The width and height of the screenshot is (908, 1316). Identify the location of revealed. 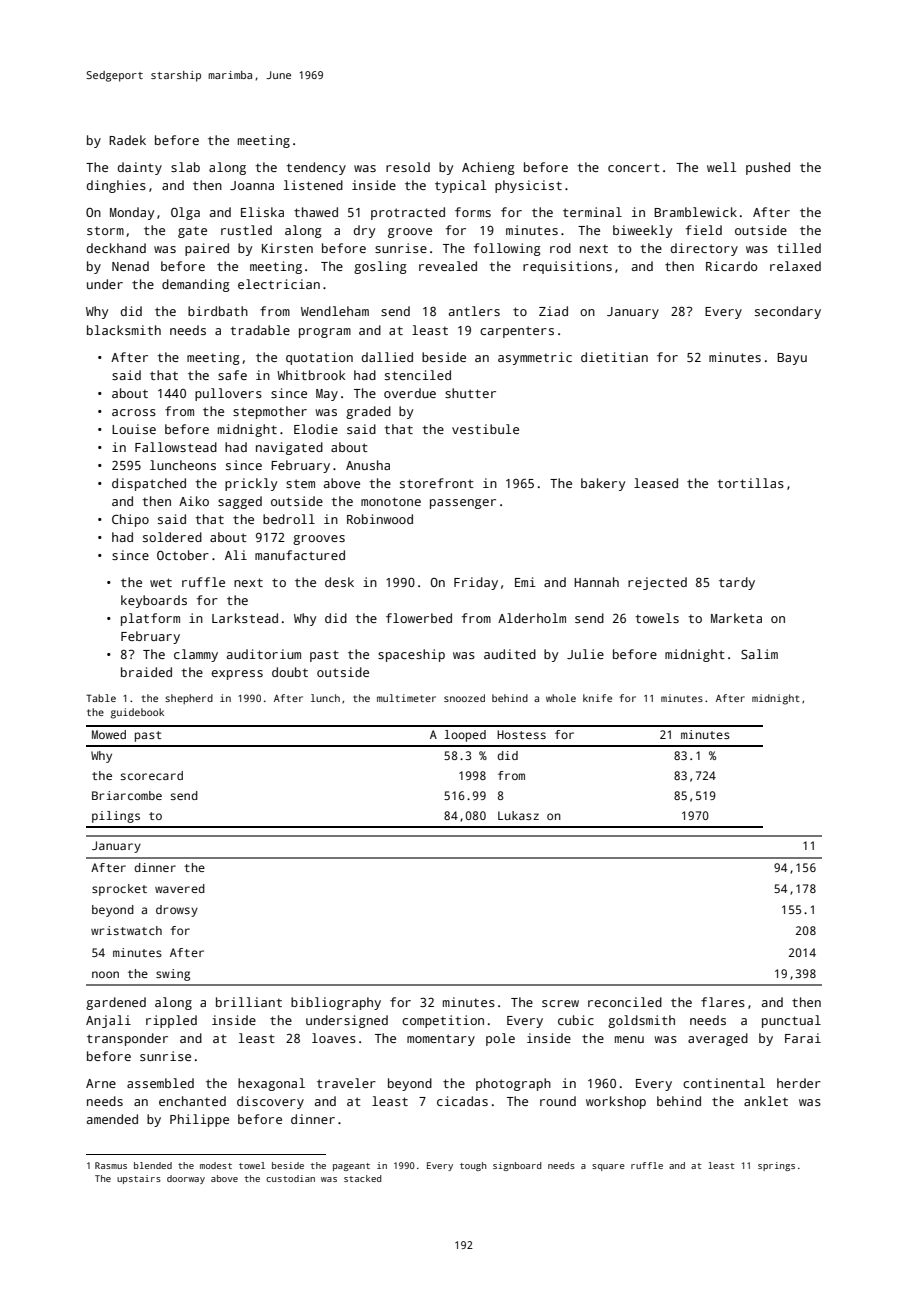
(448, 266).
